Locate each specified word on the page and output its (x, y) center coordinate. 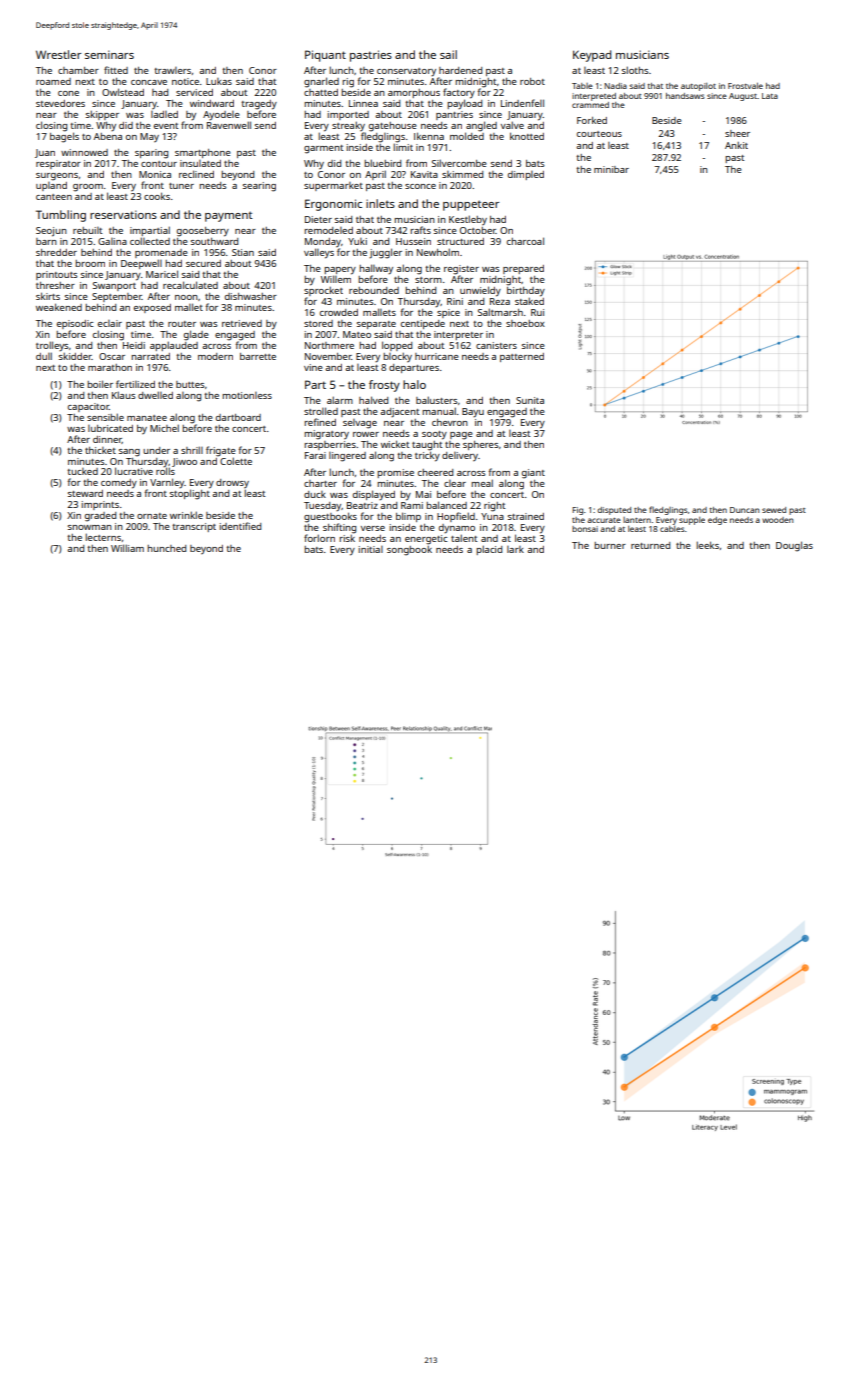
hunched (166, 548)
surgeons (57, 177)
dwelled (155, 395)
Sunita (530, 400)
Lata (770, 96)
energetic (426, 540)
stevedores (60, 103)
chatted (321, 92)
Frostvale (745, 86)
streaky (348, 126)
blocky (397, 357)
